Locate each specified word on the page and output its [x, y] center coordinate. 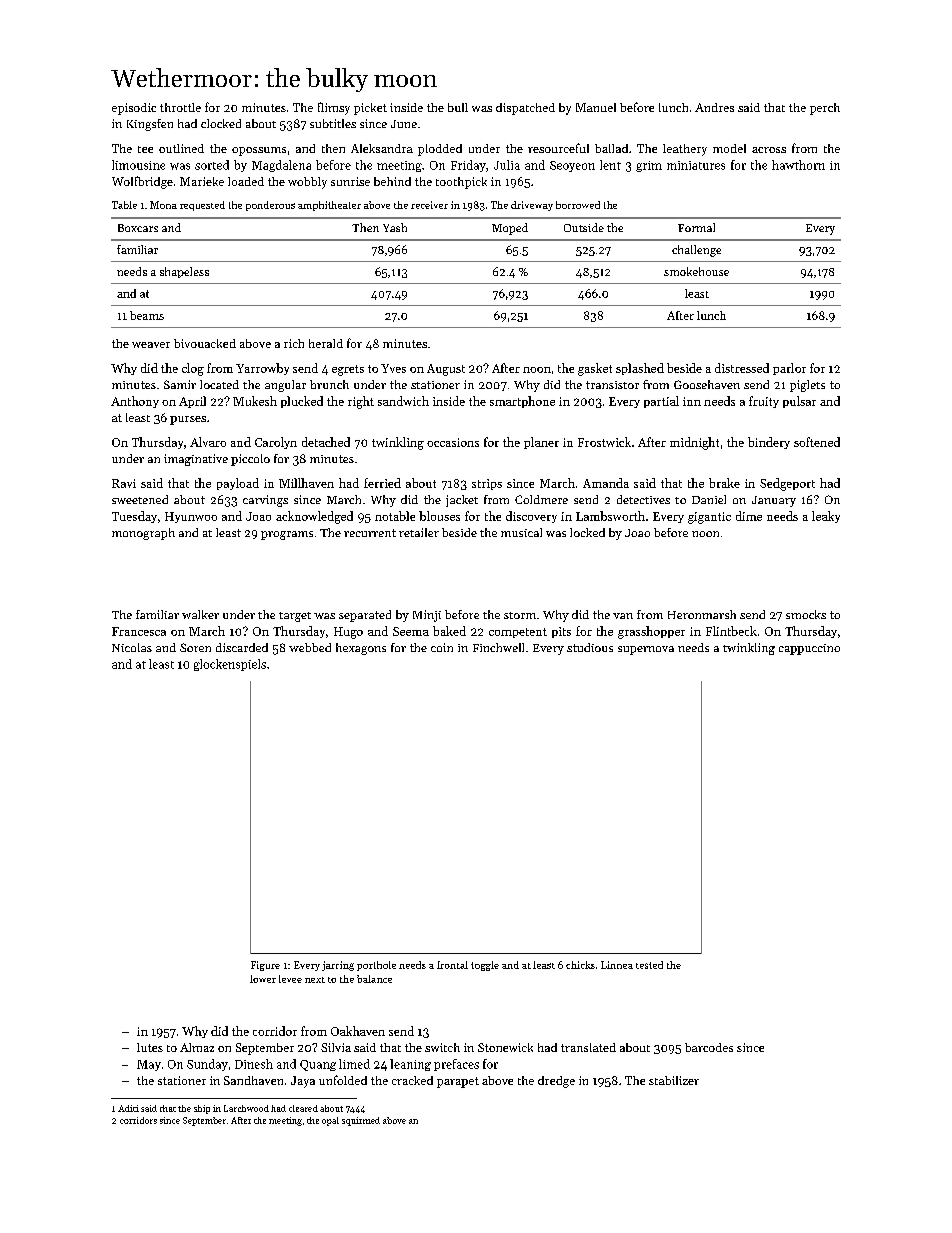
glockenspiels [230, 665]
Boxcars [138, 228]
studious [590, 647]
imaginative [196, 460]
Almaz [197, 1047]
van [623, 616]
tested [649, 965]
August [446, 370]
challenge [696, 251]
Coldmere [541, 499]
